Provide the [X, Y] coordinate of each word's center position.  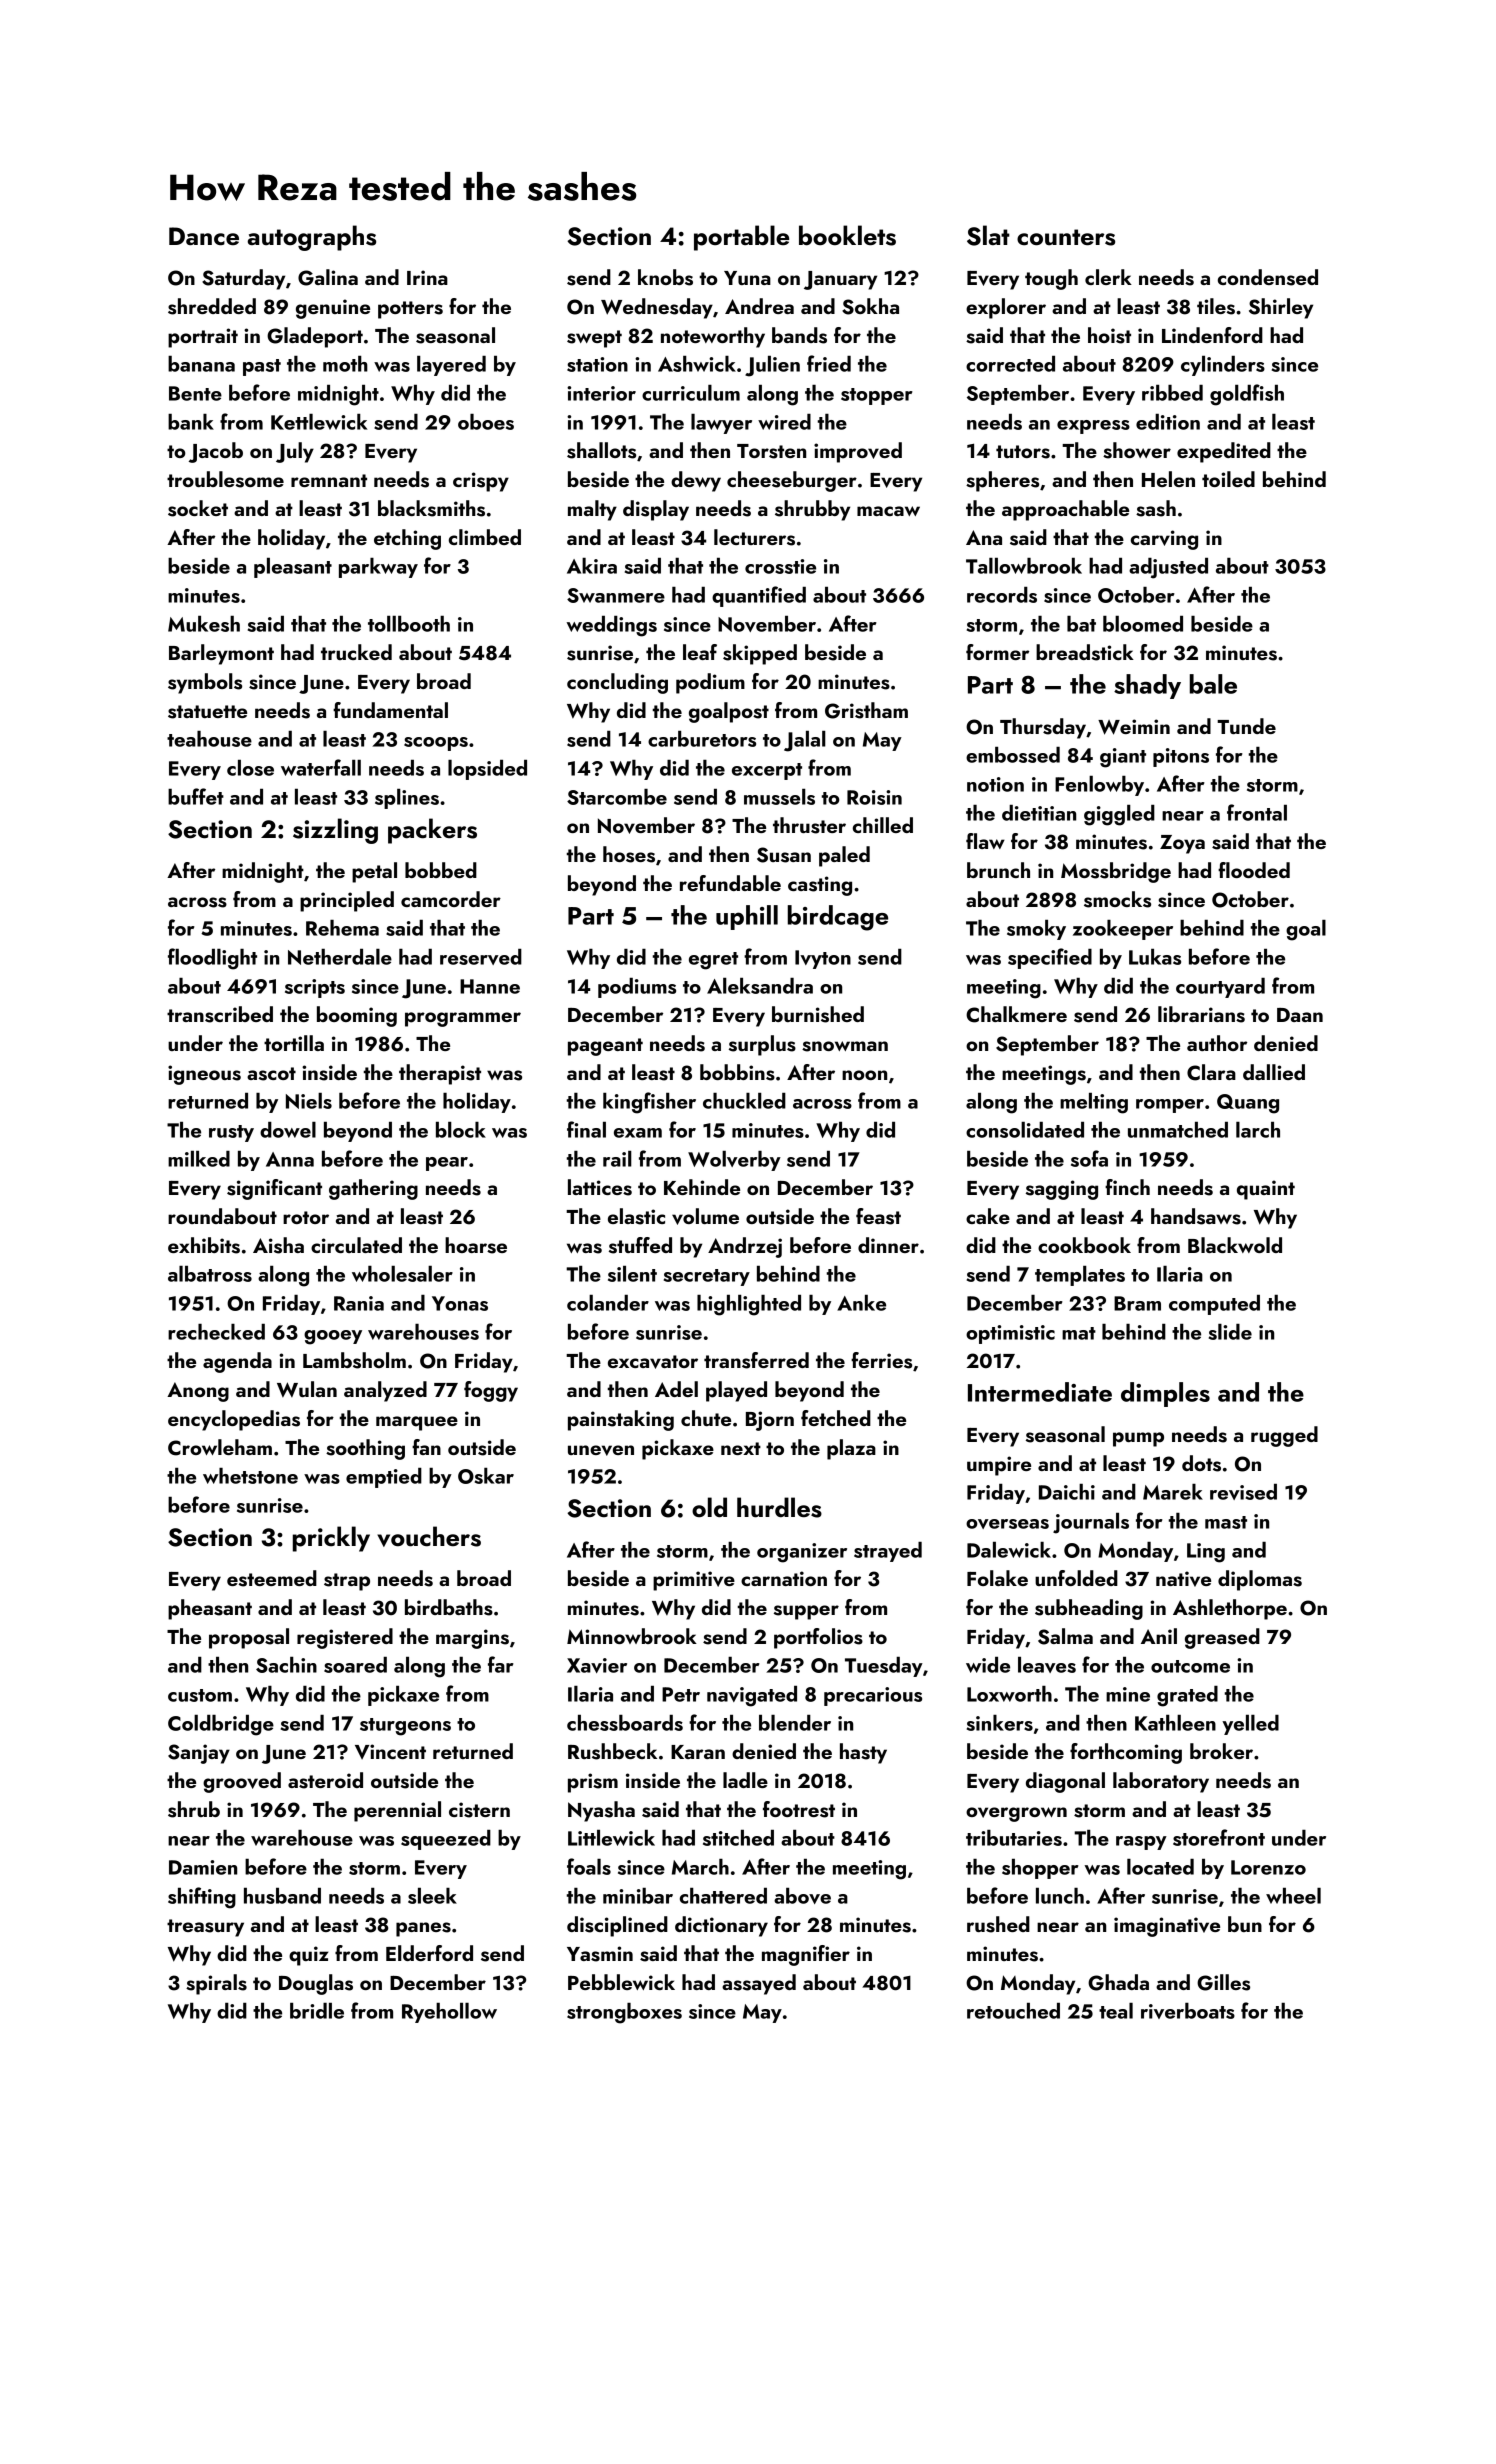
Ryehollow [449, 2013]
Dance [204, 236]
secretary [707, 1277]
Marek [1173, 1492]
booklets [847, 235]
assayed [759, 1984]
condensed [1268, 277]
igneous [204, 1075]
